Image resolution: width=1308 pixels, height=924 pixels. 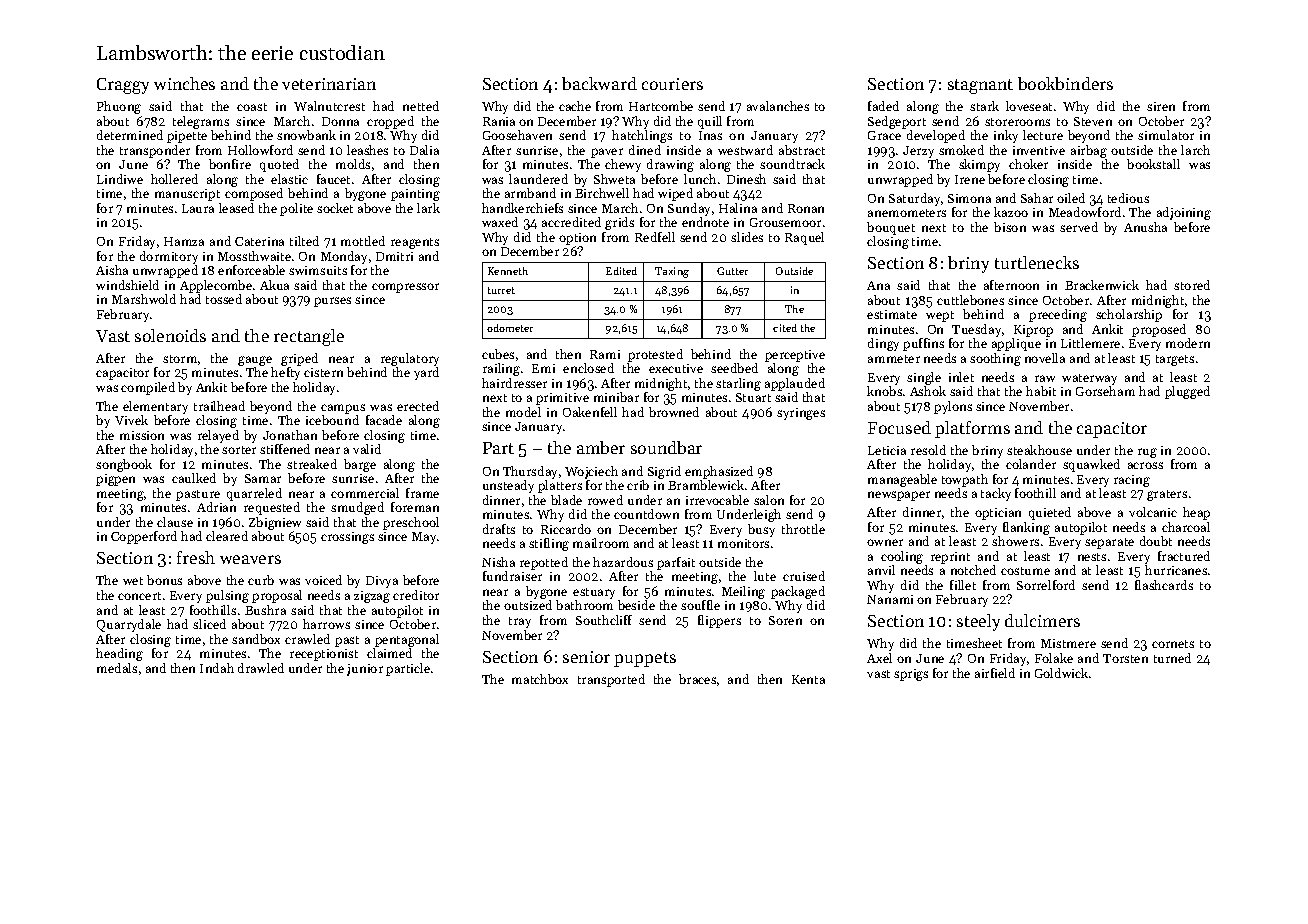 What do you see at coordinates (1015, 541) in the screenshot?
I see `showers` at bounding box center [1015, 541].
